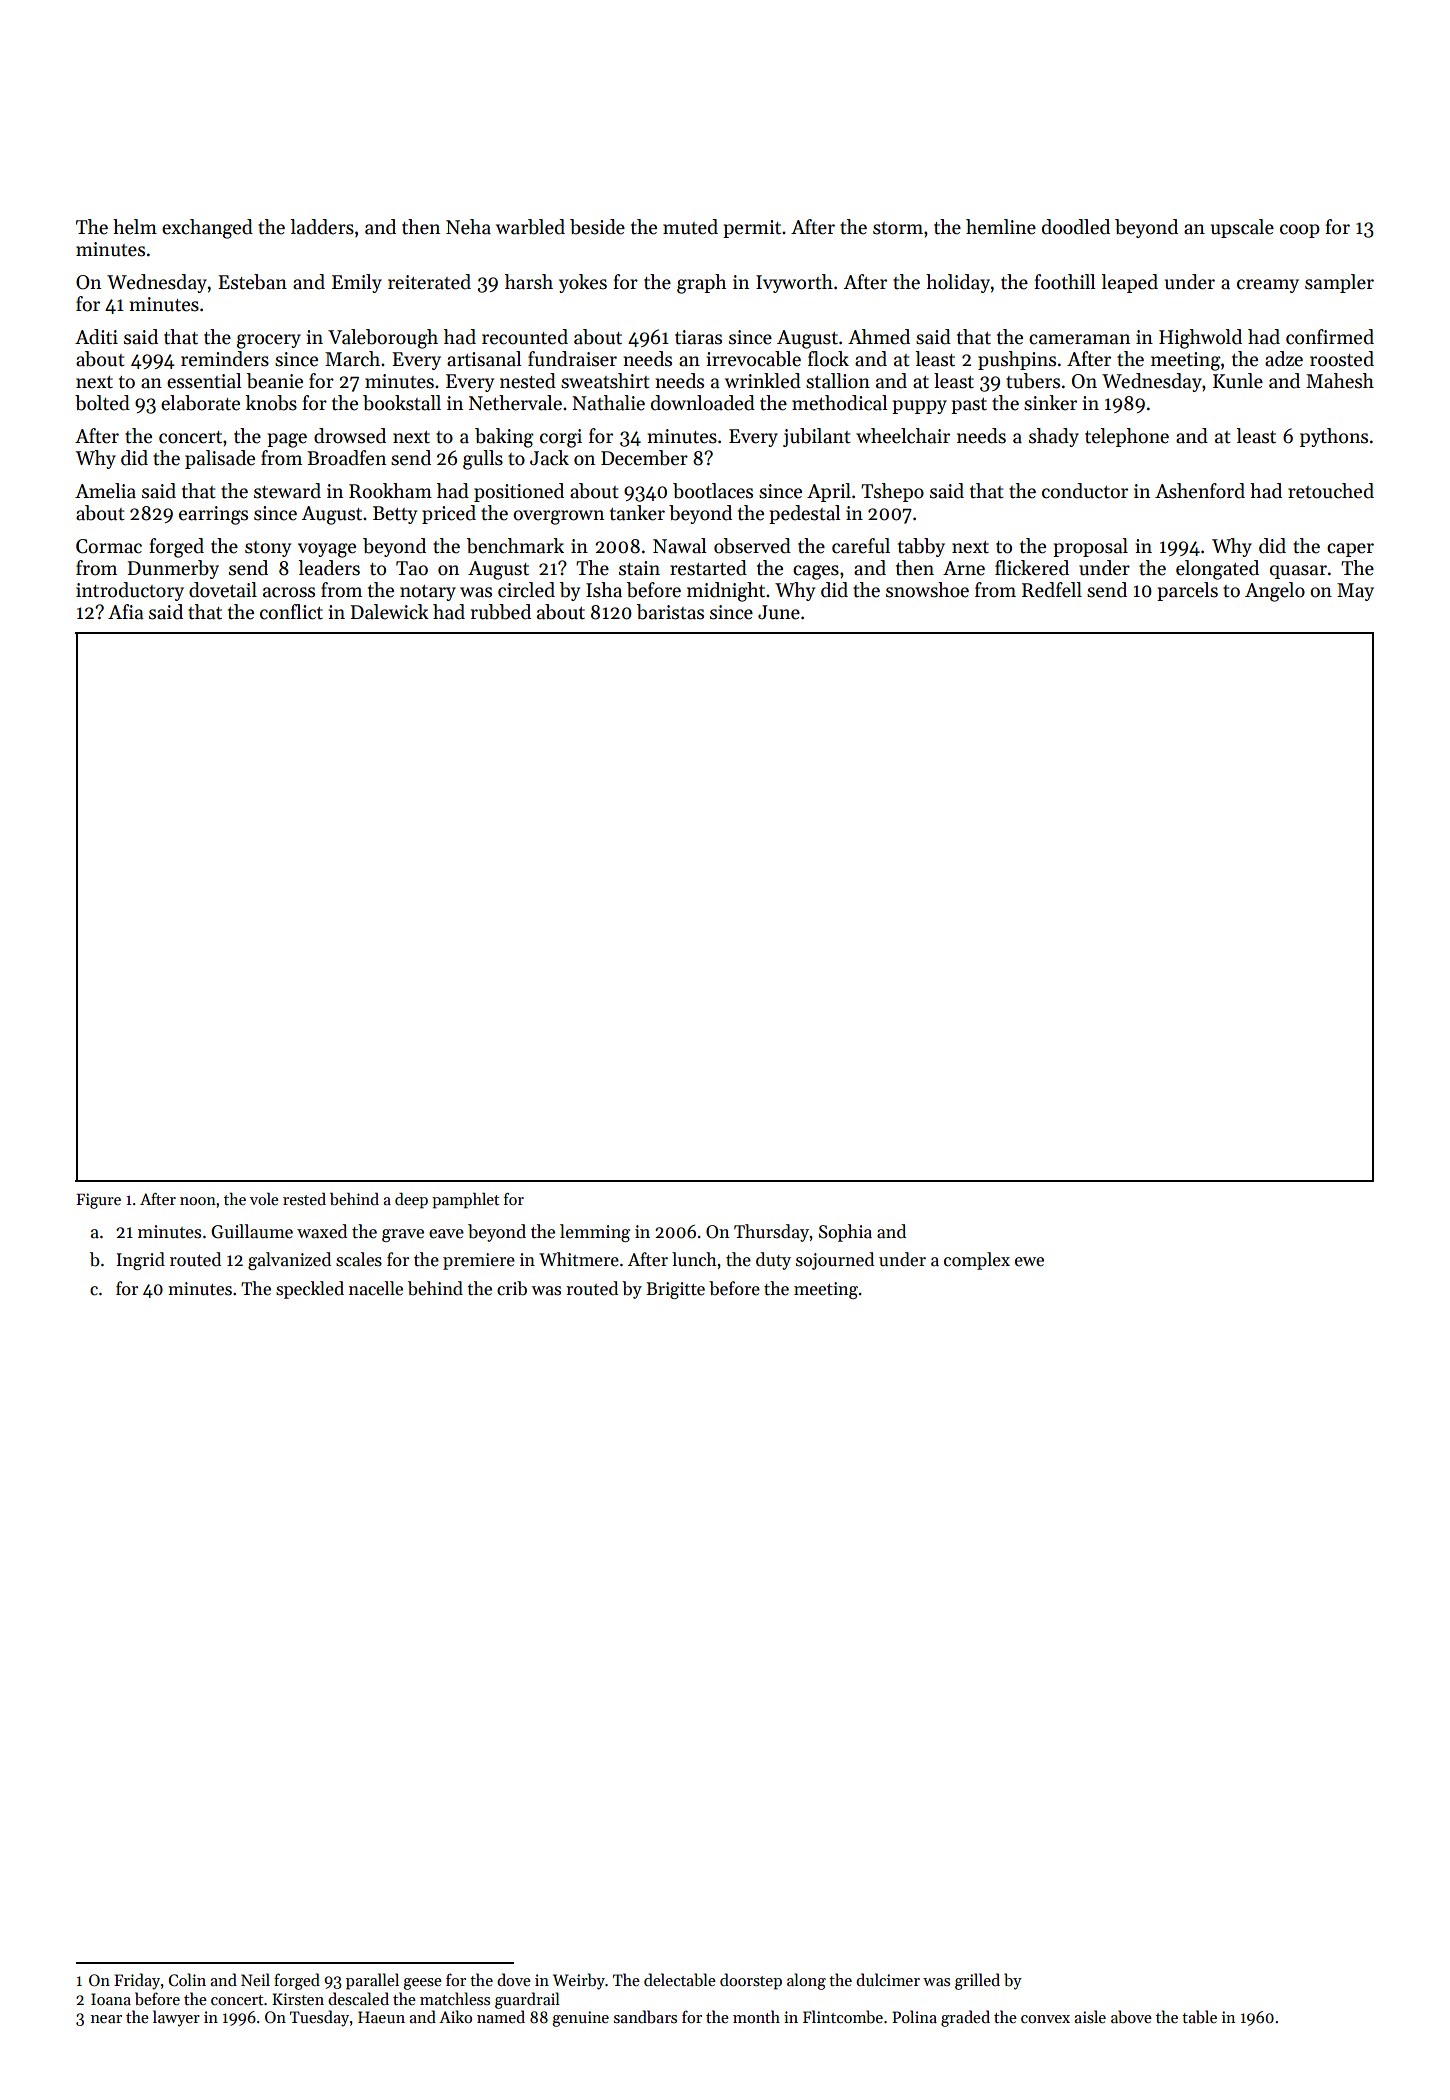 This page has height=2100, width=1450. What do you see at coordinates (675, 1290) in the page?
I see `Brigitte` at bounding box center [675, 1290].
